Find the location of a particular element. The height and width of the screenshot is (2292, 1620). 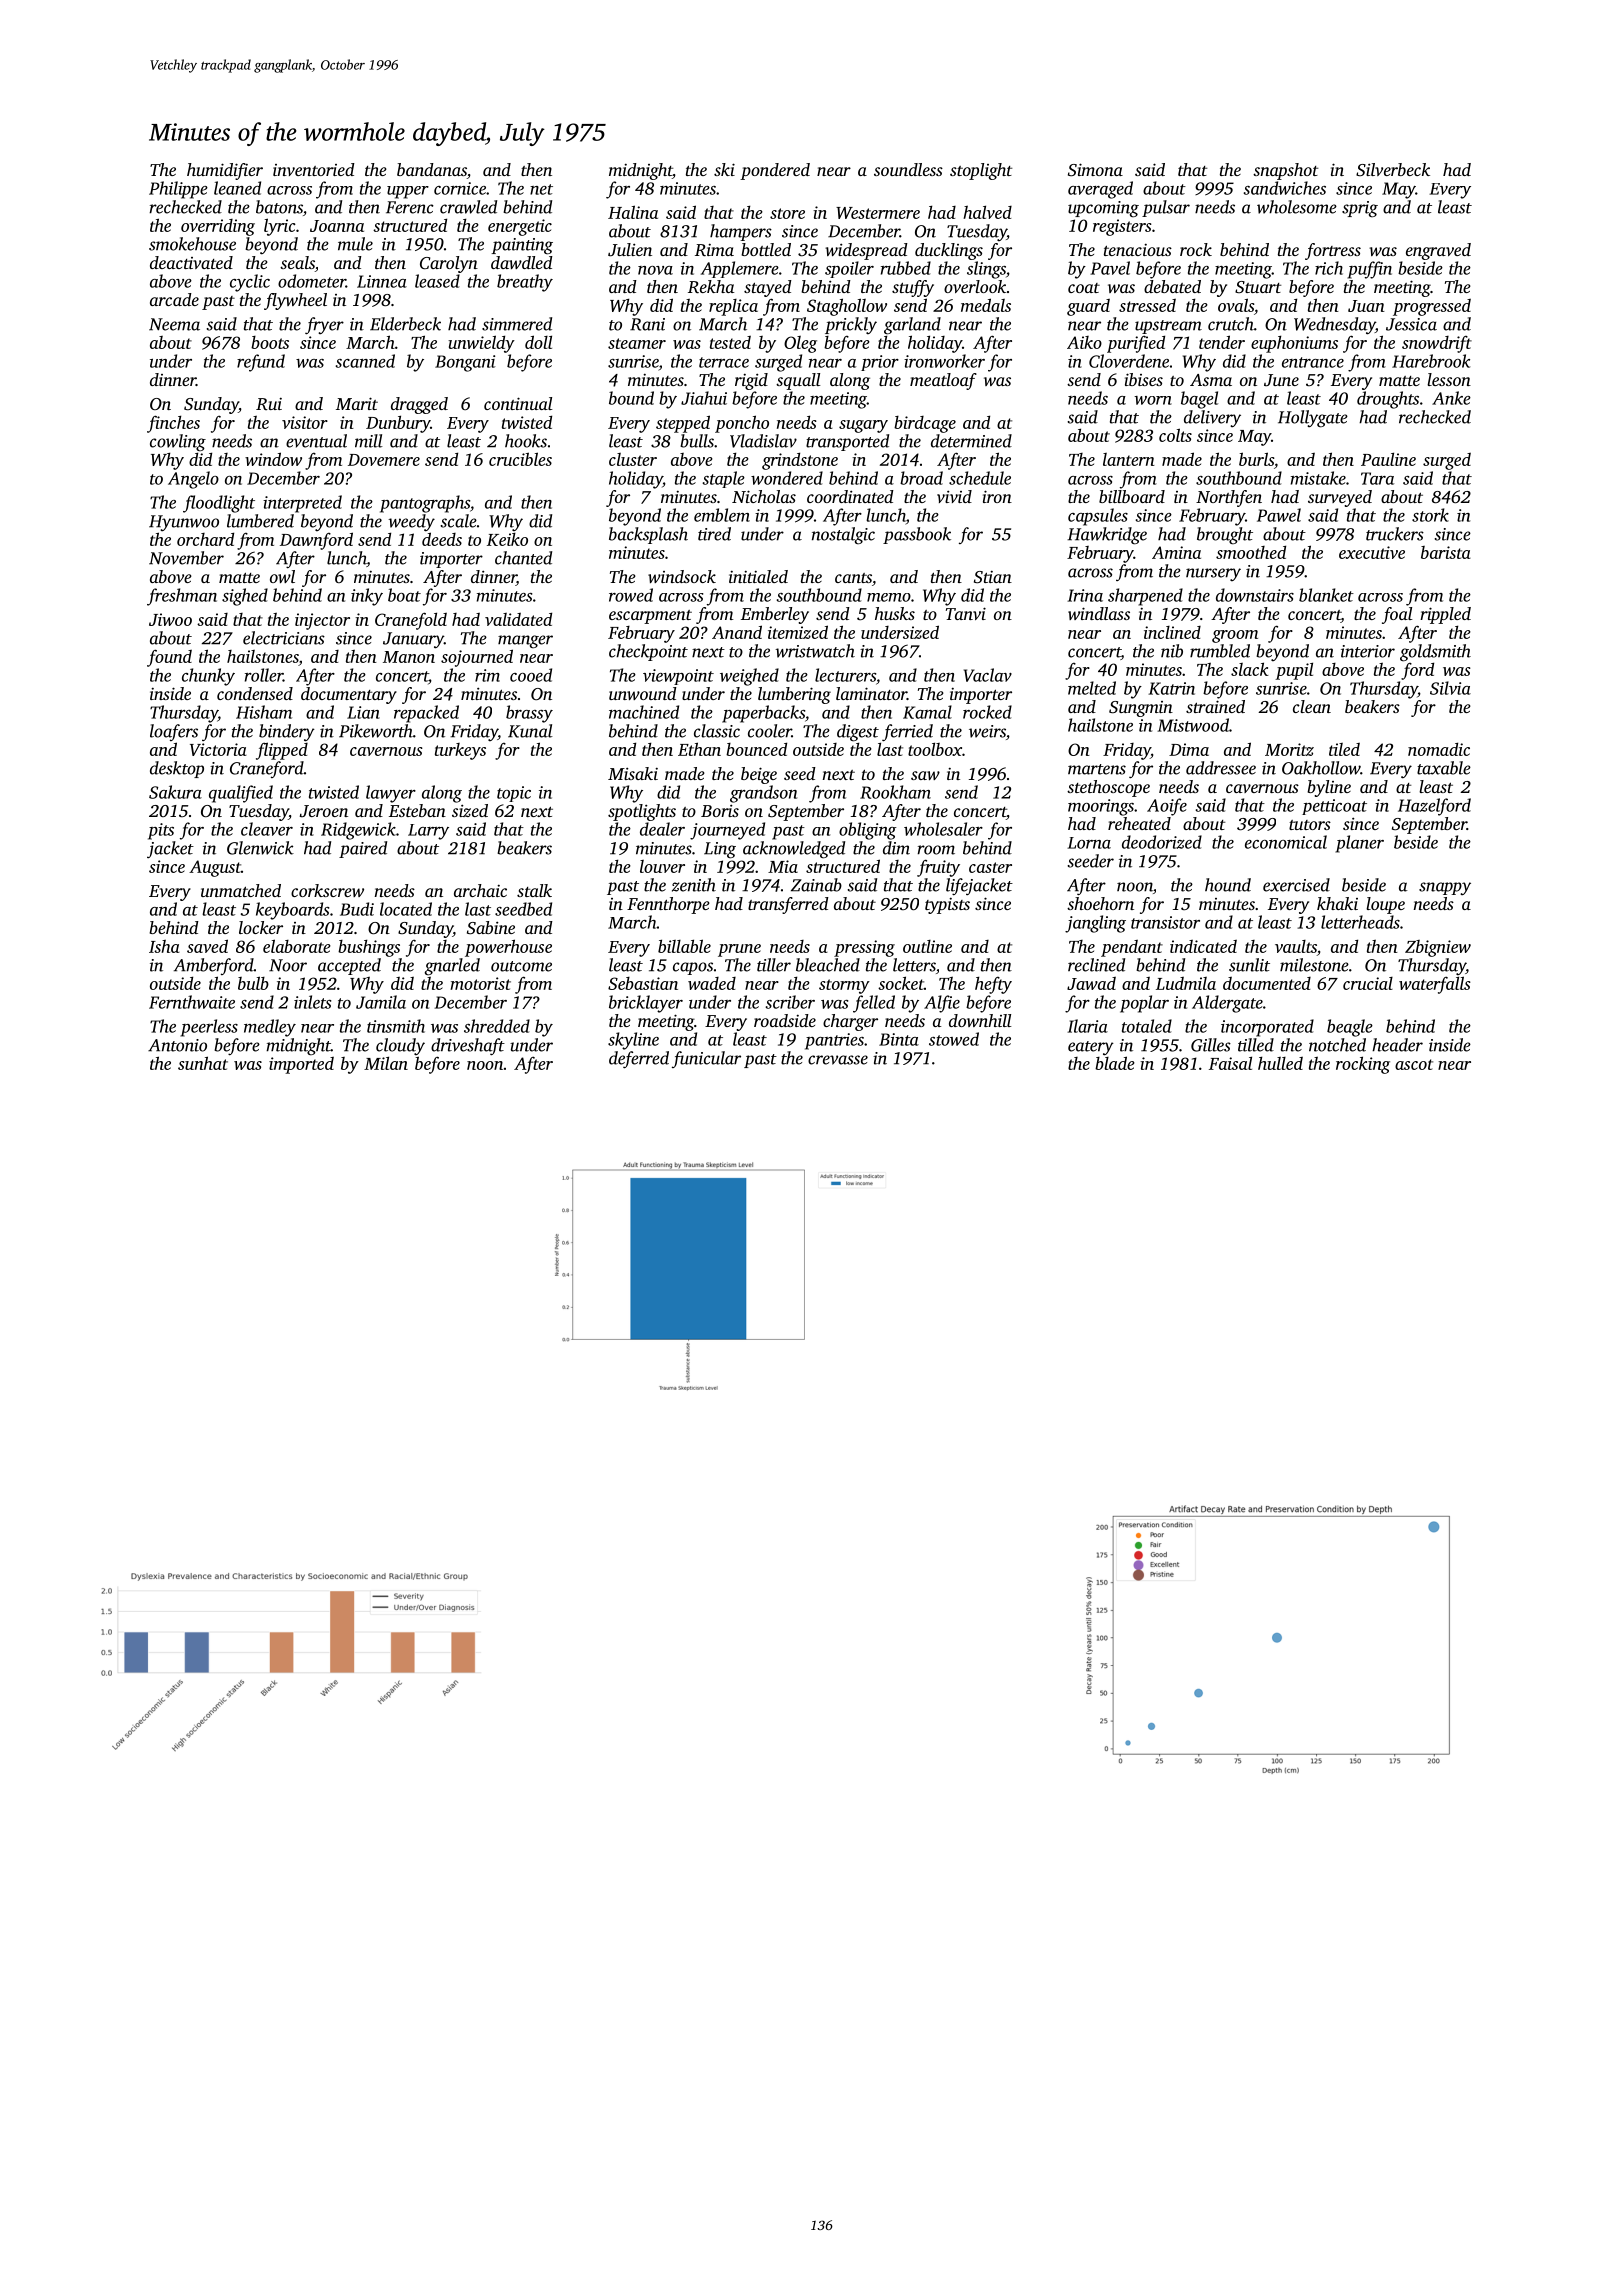

worn is located at coordinates (1153, 400).
